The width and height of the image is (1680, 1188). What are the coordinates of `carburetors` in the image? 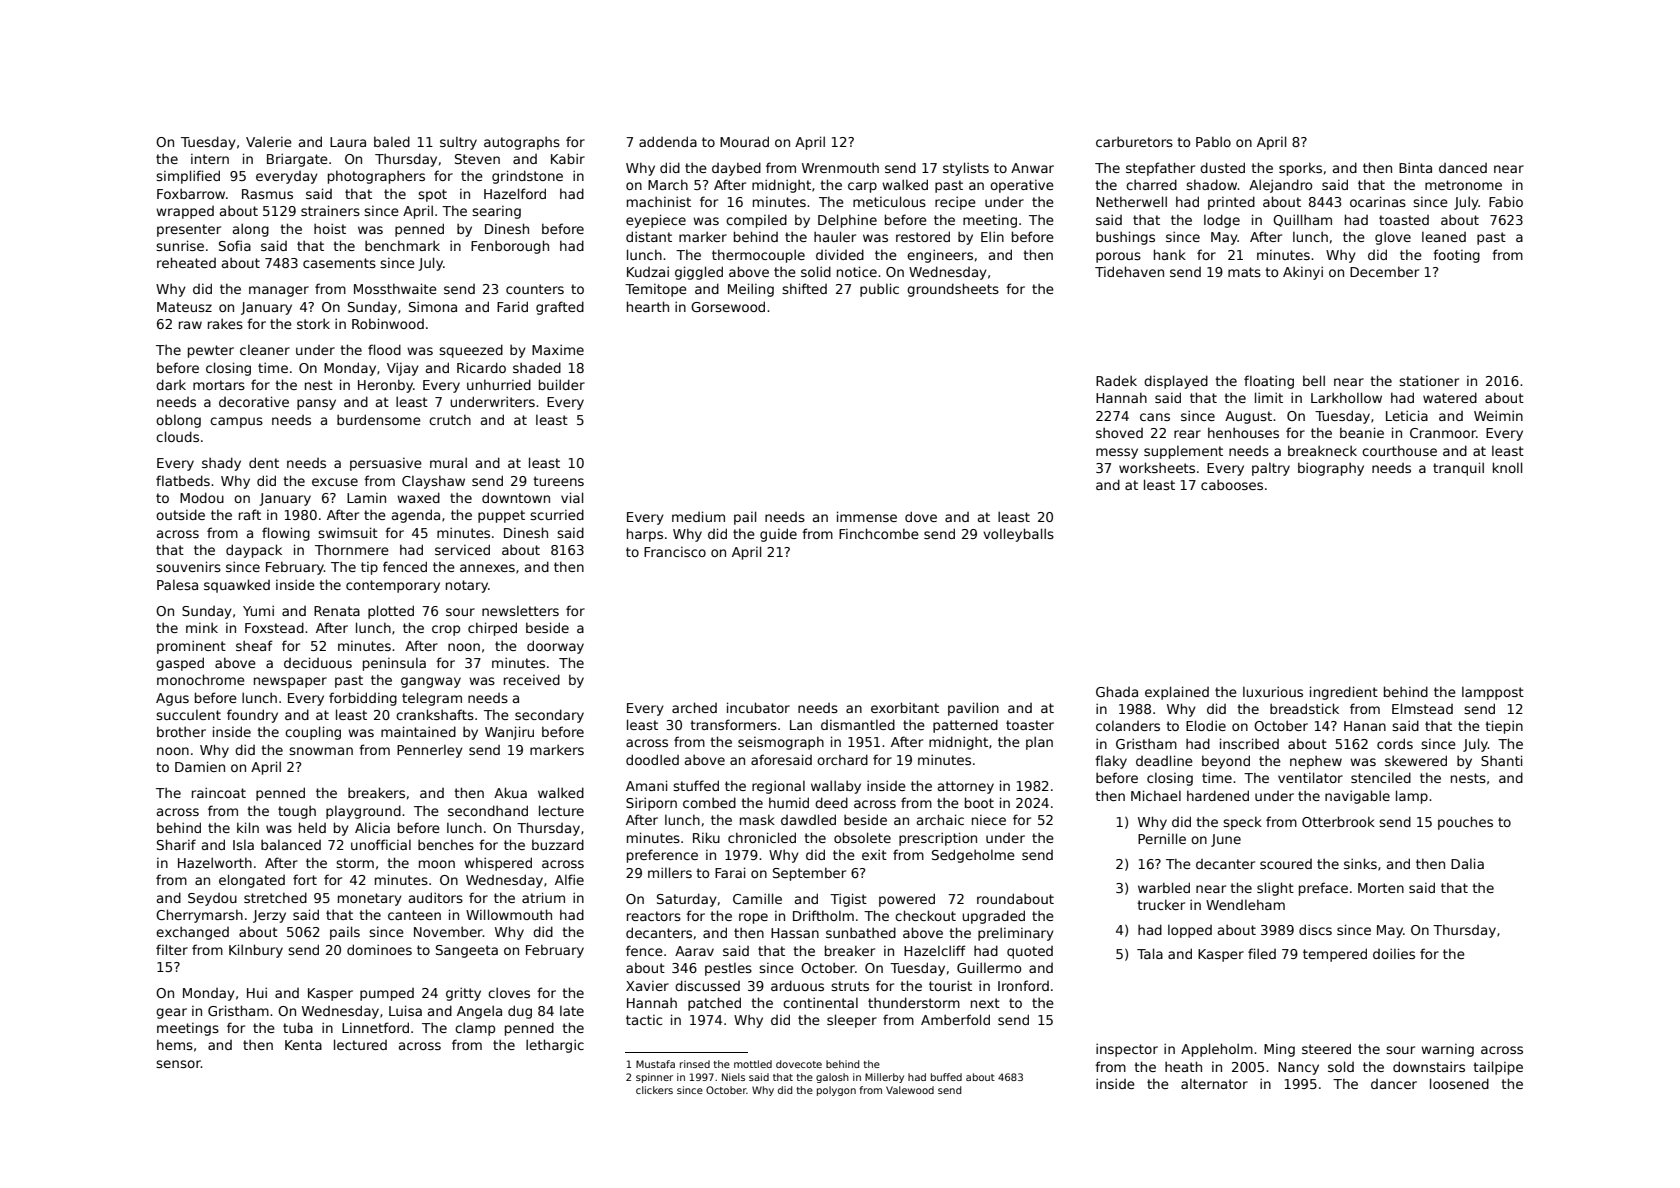 It's located at (1134, 141).
